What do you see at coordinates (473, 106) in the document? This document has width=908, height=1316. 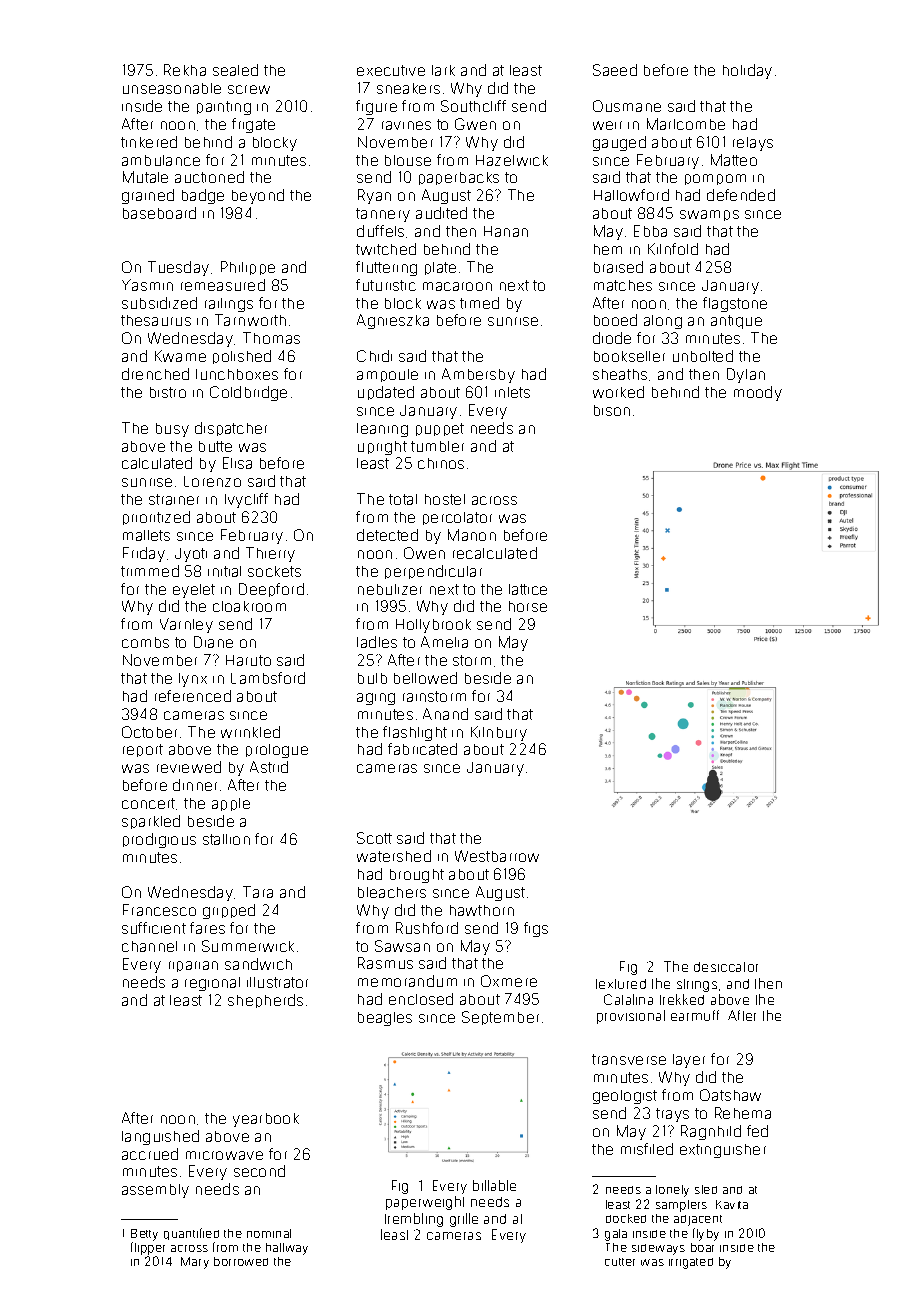 I see `Southcliff` at bounding box center [473, 106].
